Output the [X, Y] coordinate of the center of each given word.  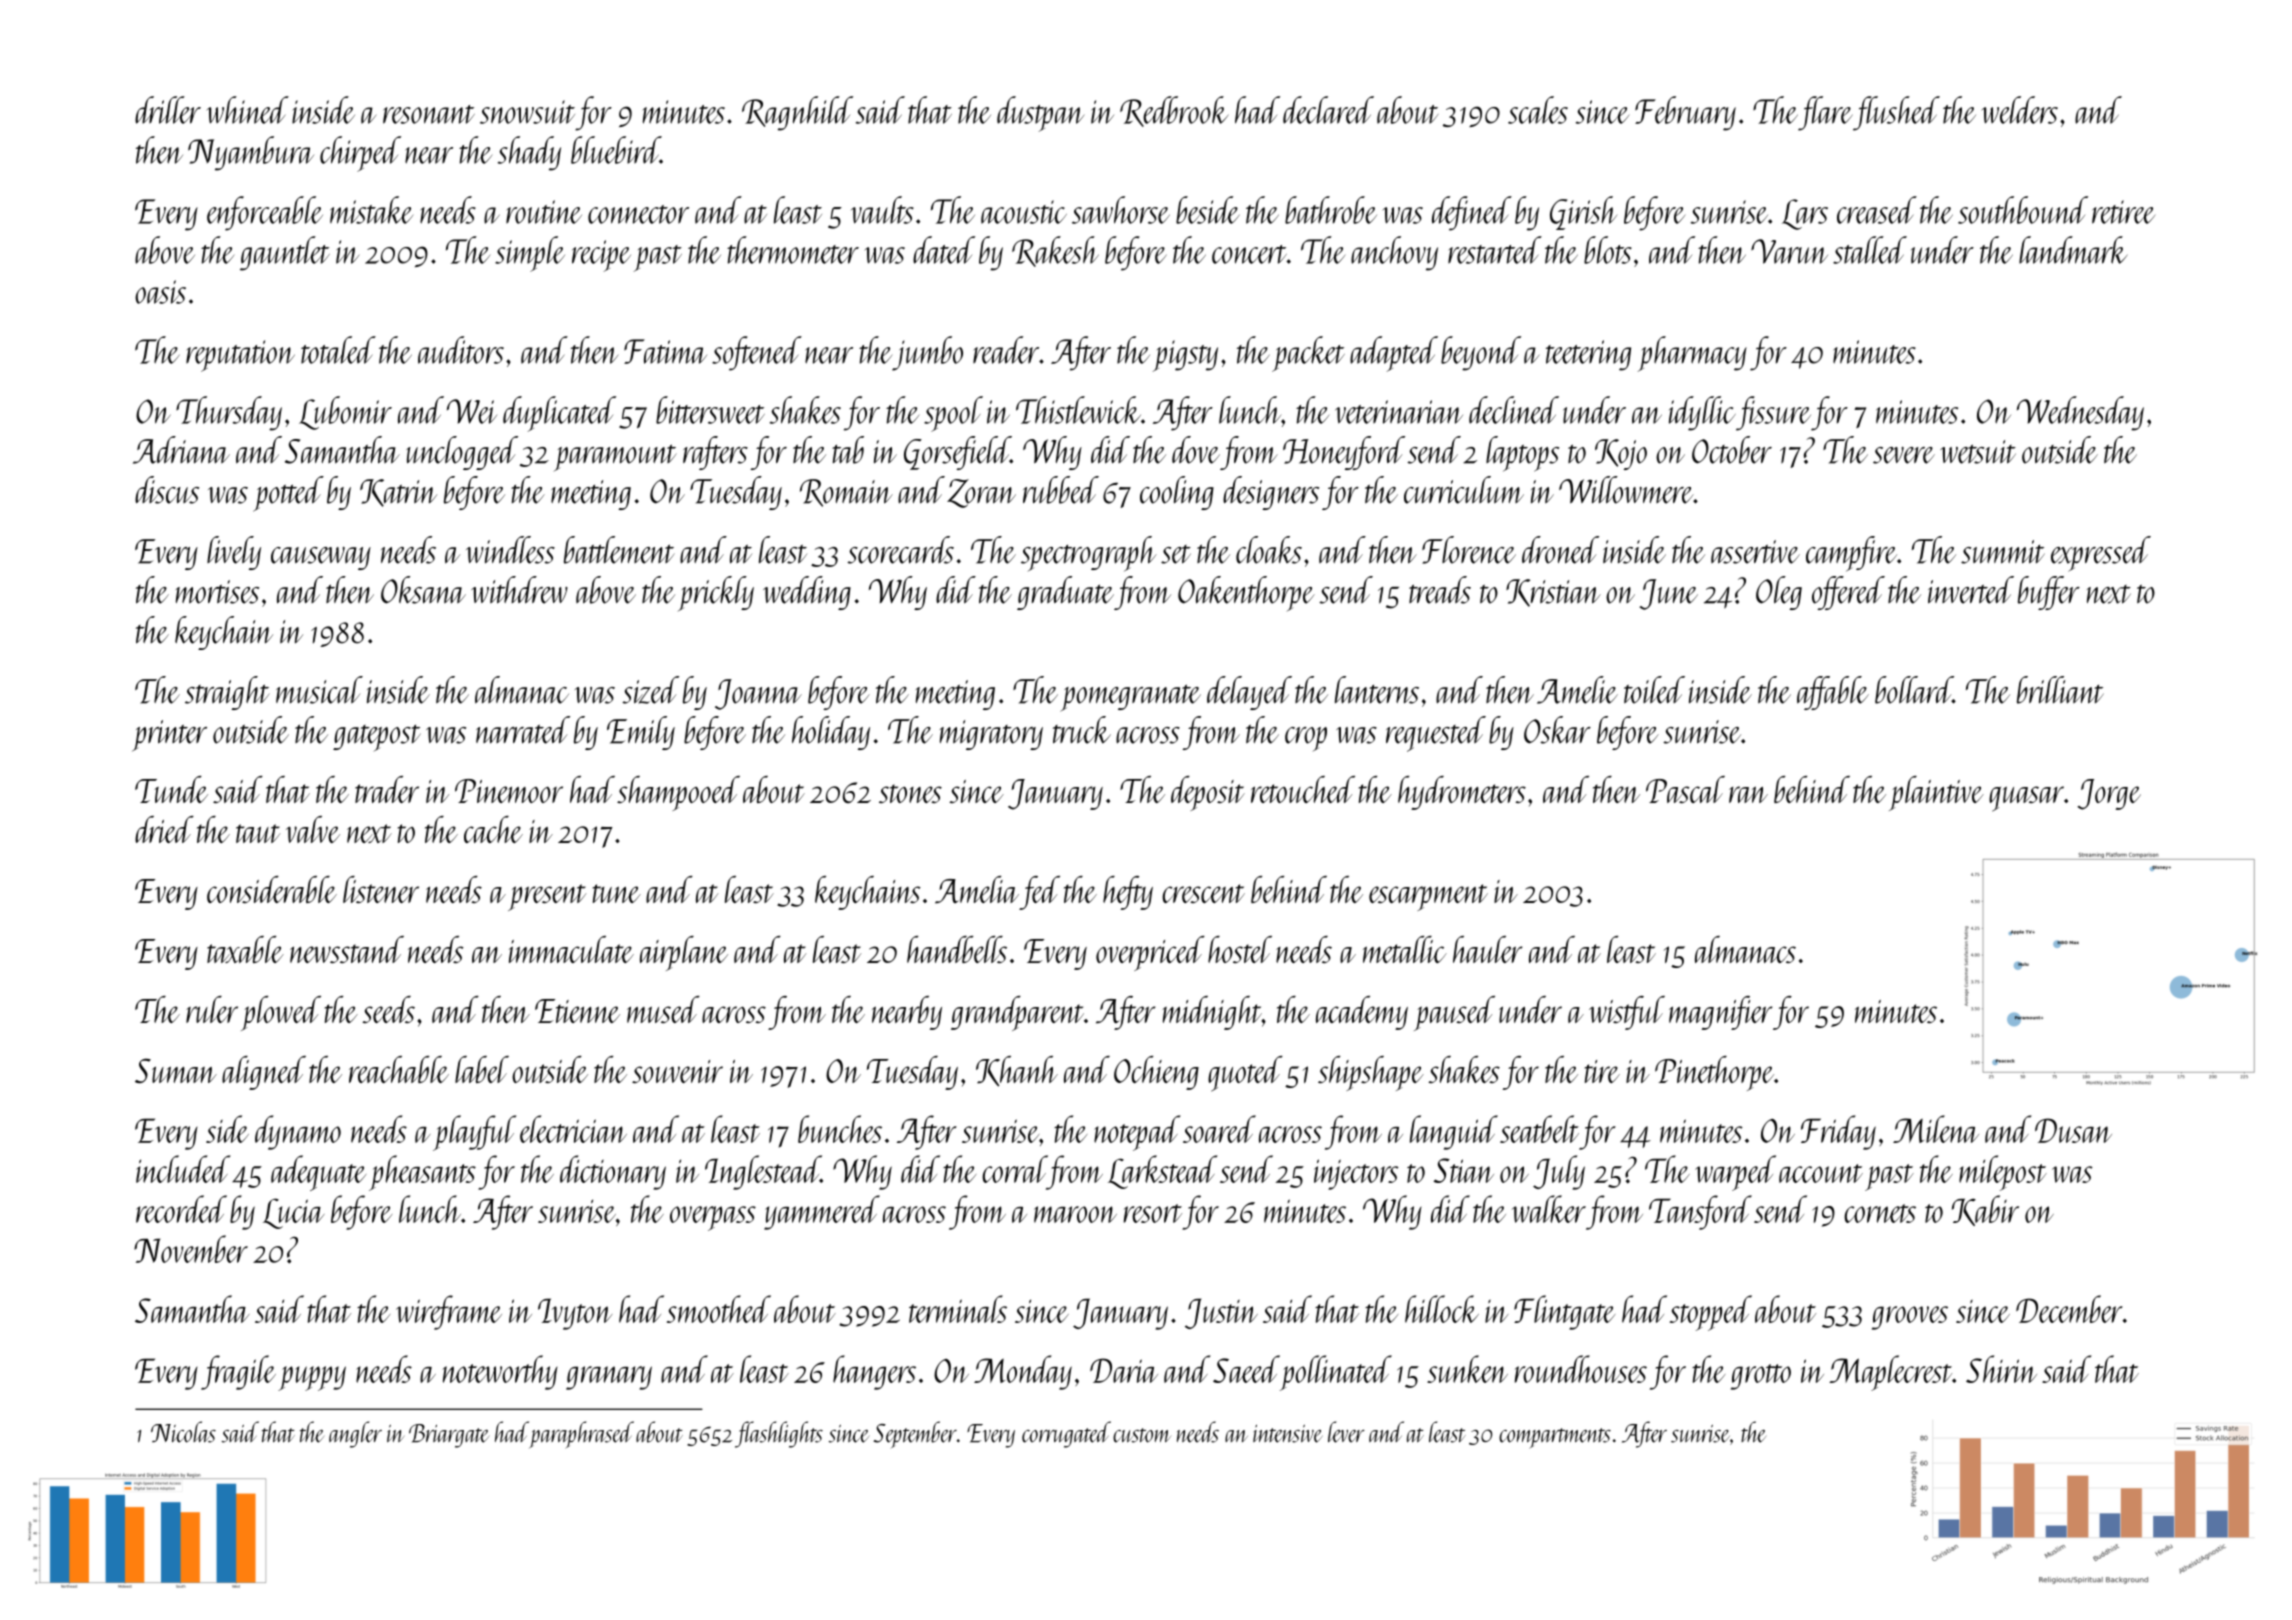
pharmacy [1692, 354]
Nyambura [251, 153]
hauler [1487, 949]
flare [1825, 113]
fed [1039, 893]
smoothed [719, 1309]
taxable [245, 949]
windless [510, 550]
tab [848, 450]
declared [1328, 110]
